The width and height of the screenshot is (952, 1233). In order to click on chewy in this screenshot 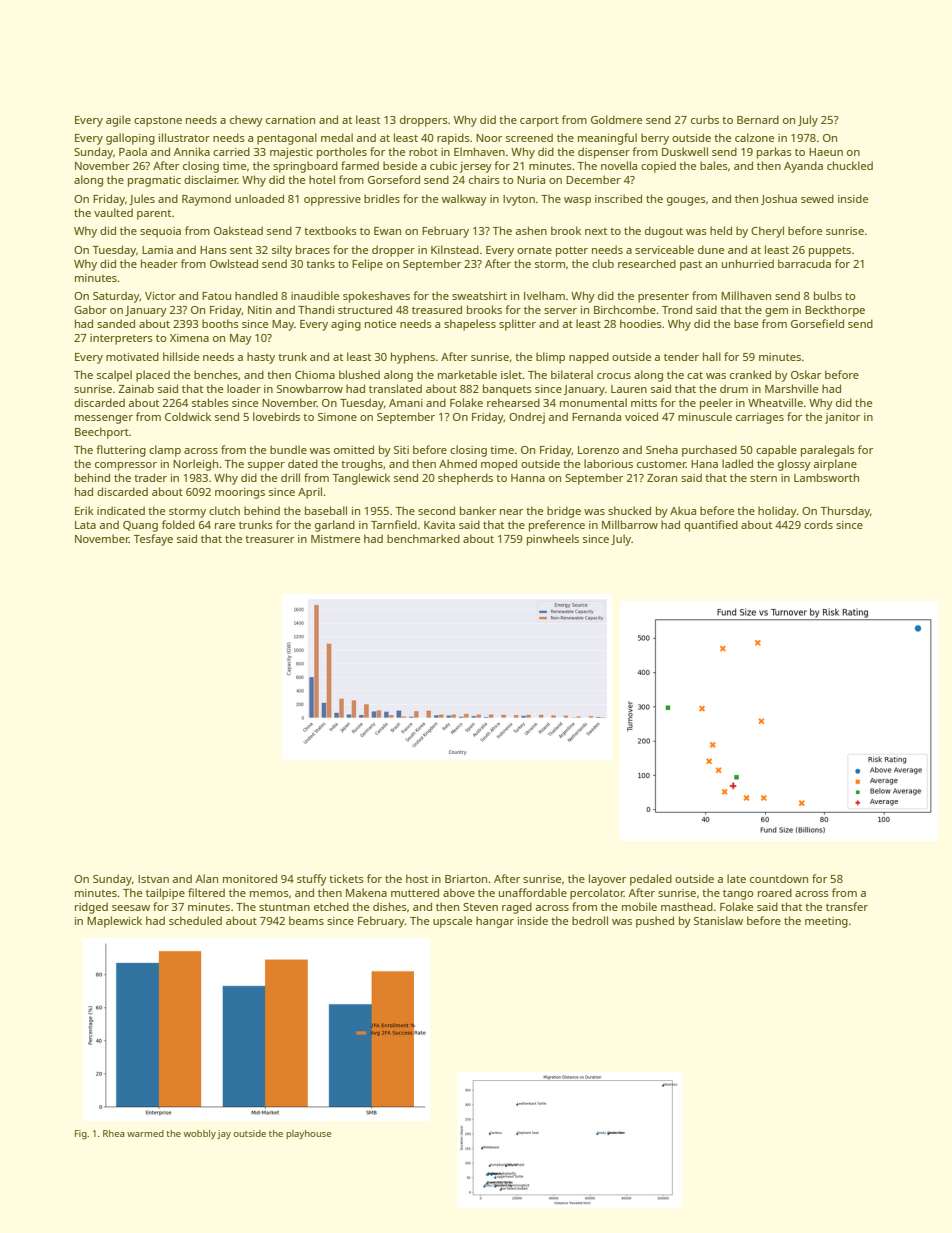, I will do `click(246, 121)`.
